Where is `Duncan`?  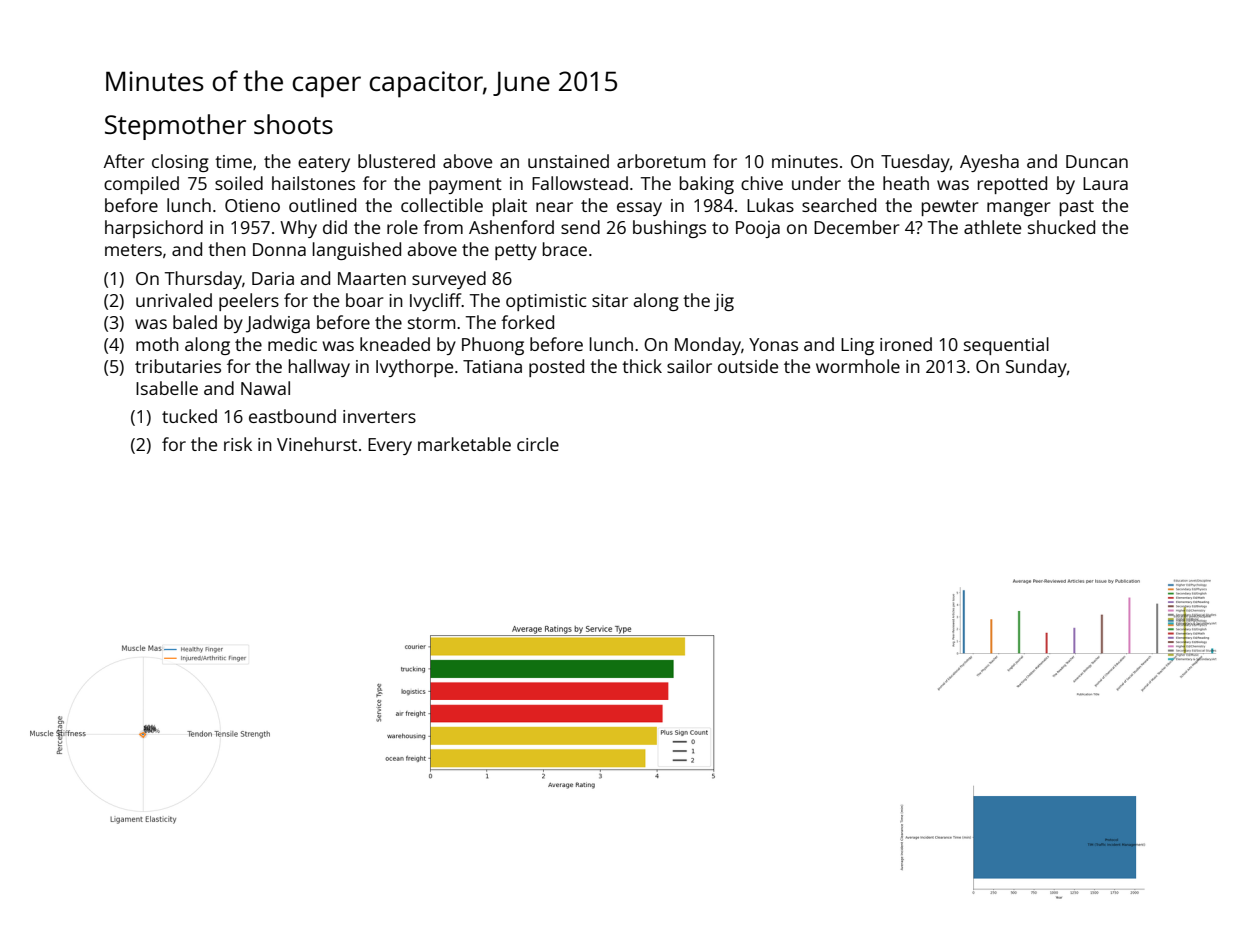
Duncan is located at coordinates (1097, 161).
